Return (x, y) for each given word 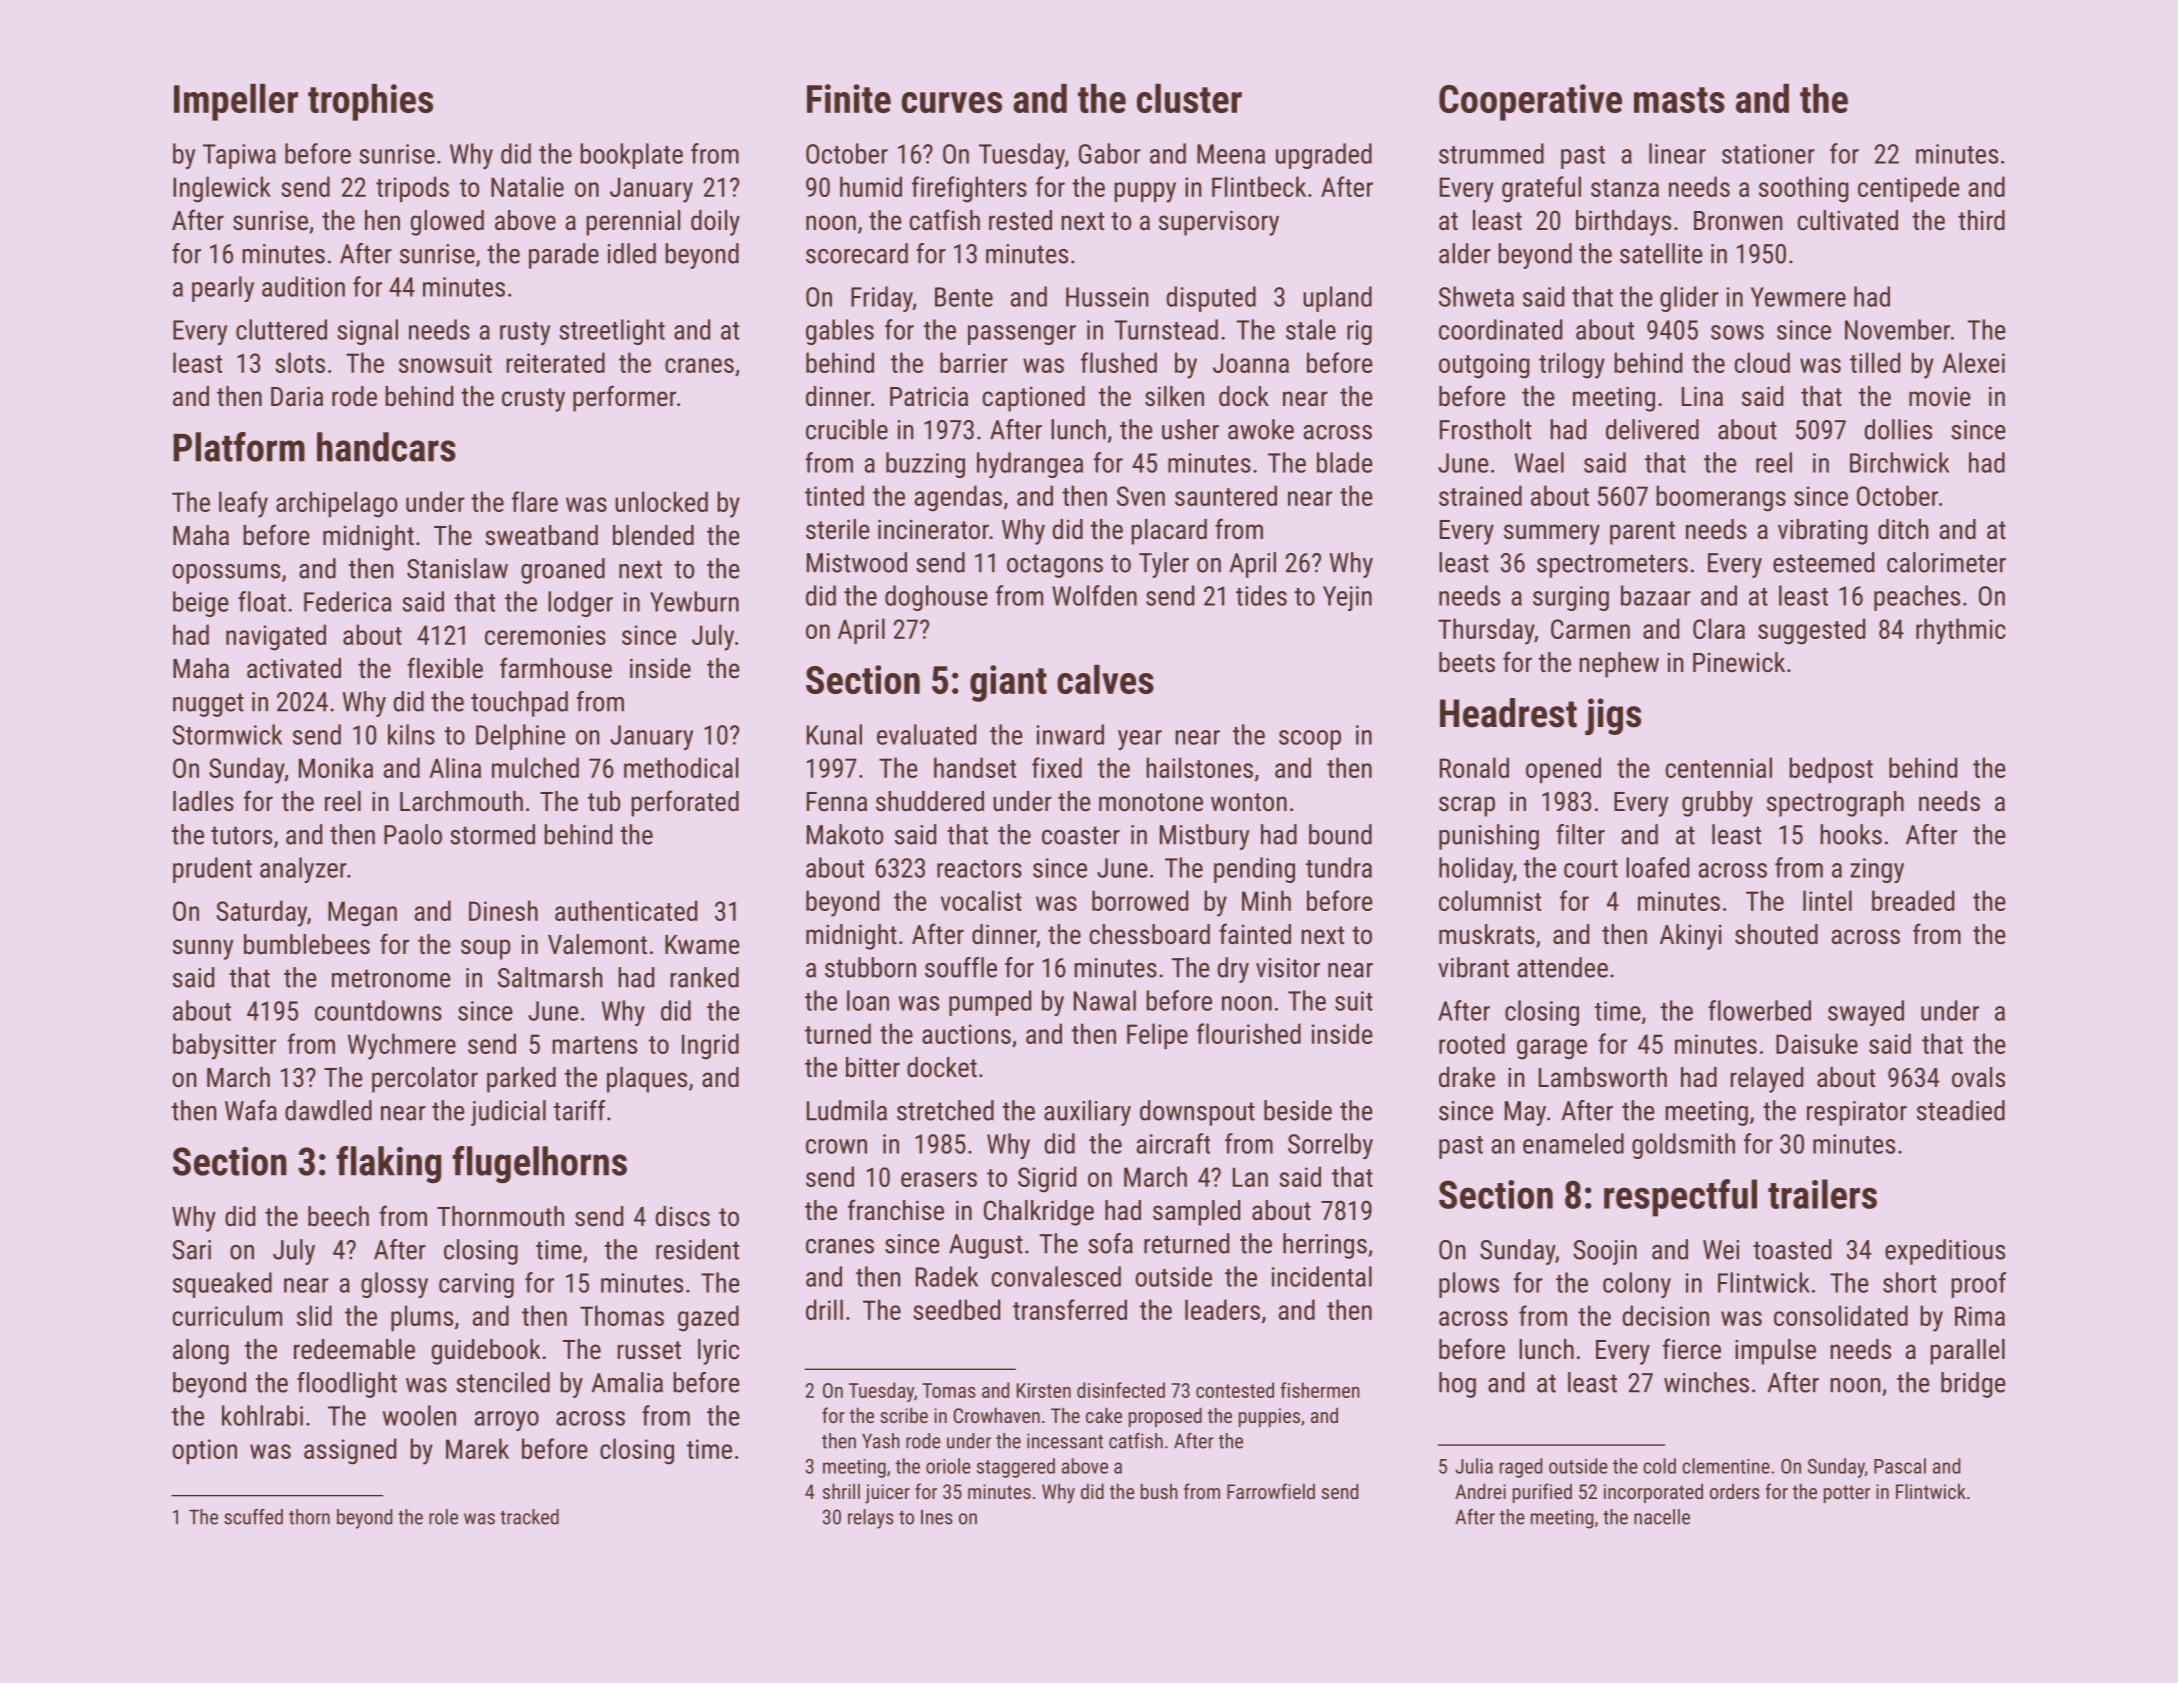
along (201, 1352)
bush (1159, 1491)
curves (952, 102)
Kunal (834, 734)
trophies (370, 102)
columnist (1490, 900)
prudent (212, 870)
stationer (1768, 154)
